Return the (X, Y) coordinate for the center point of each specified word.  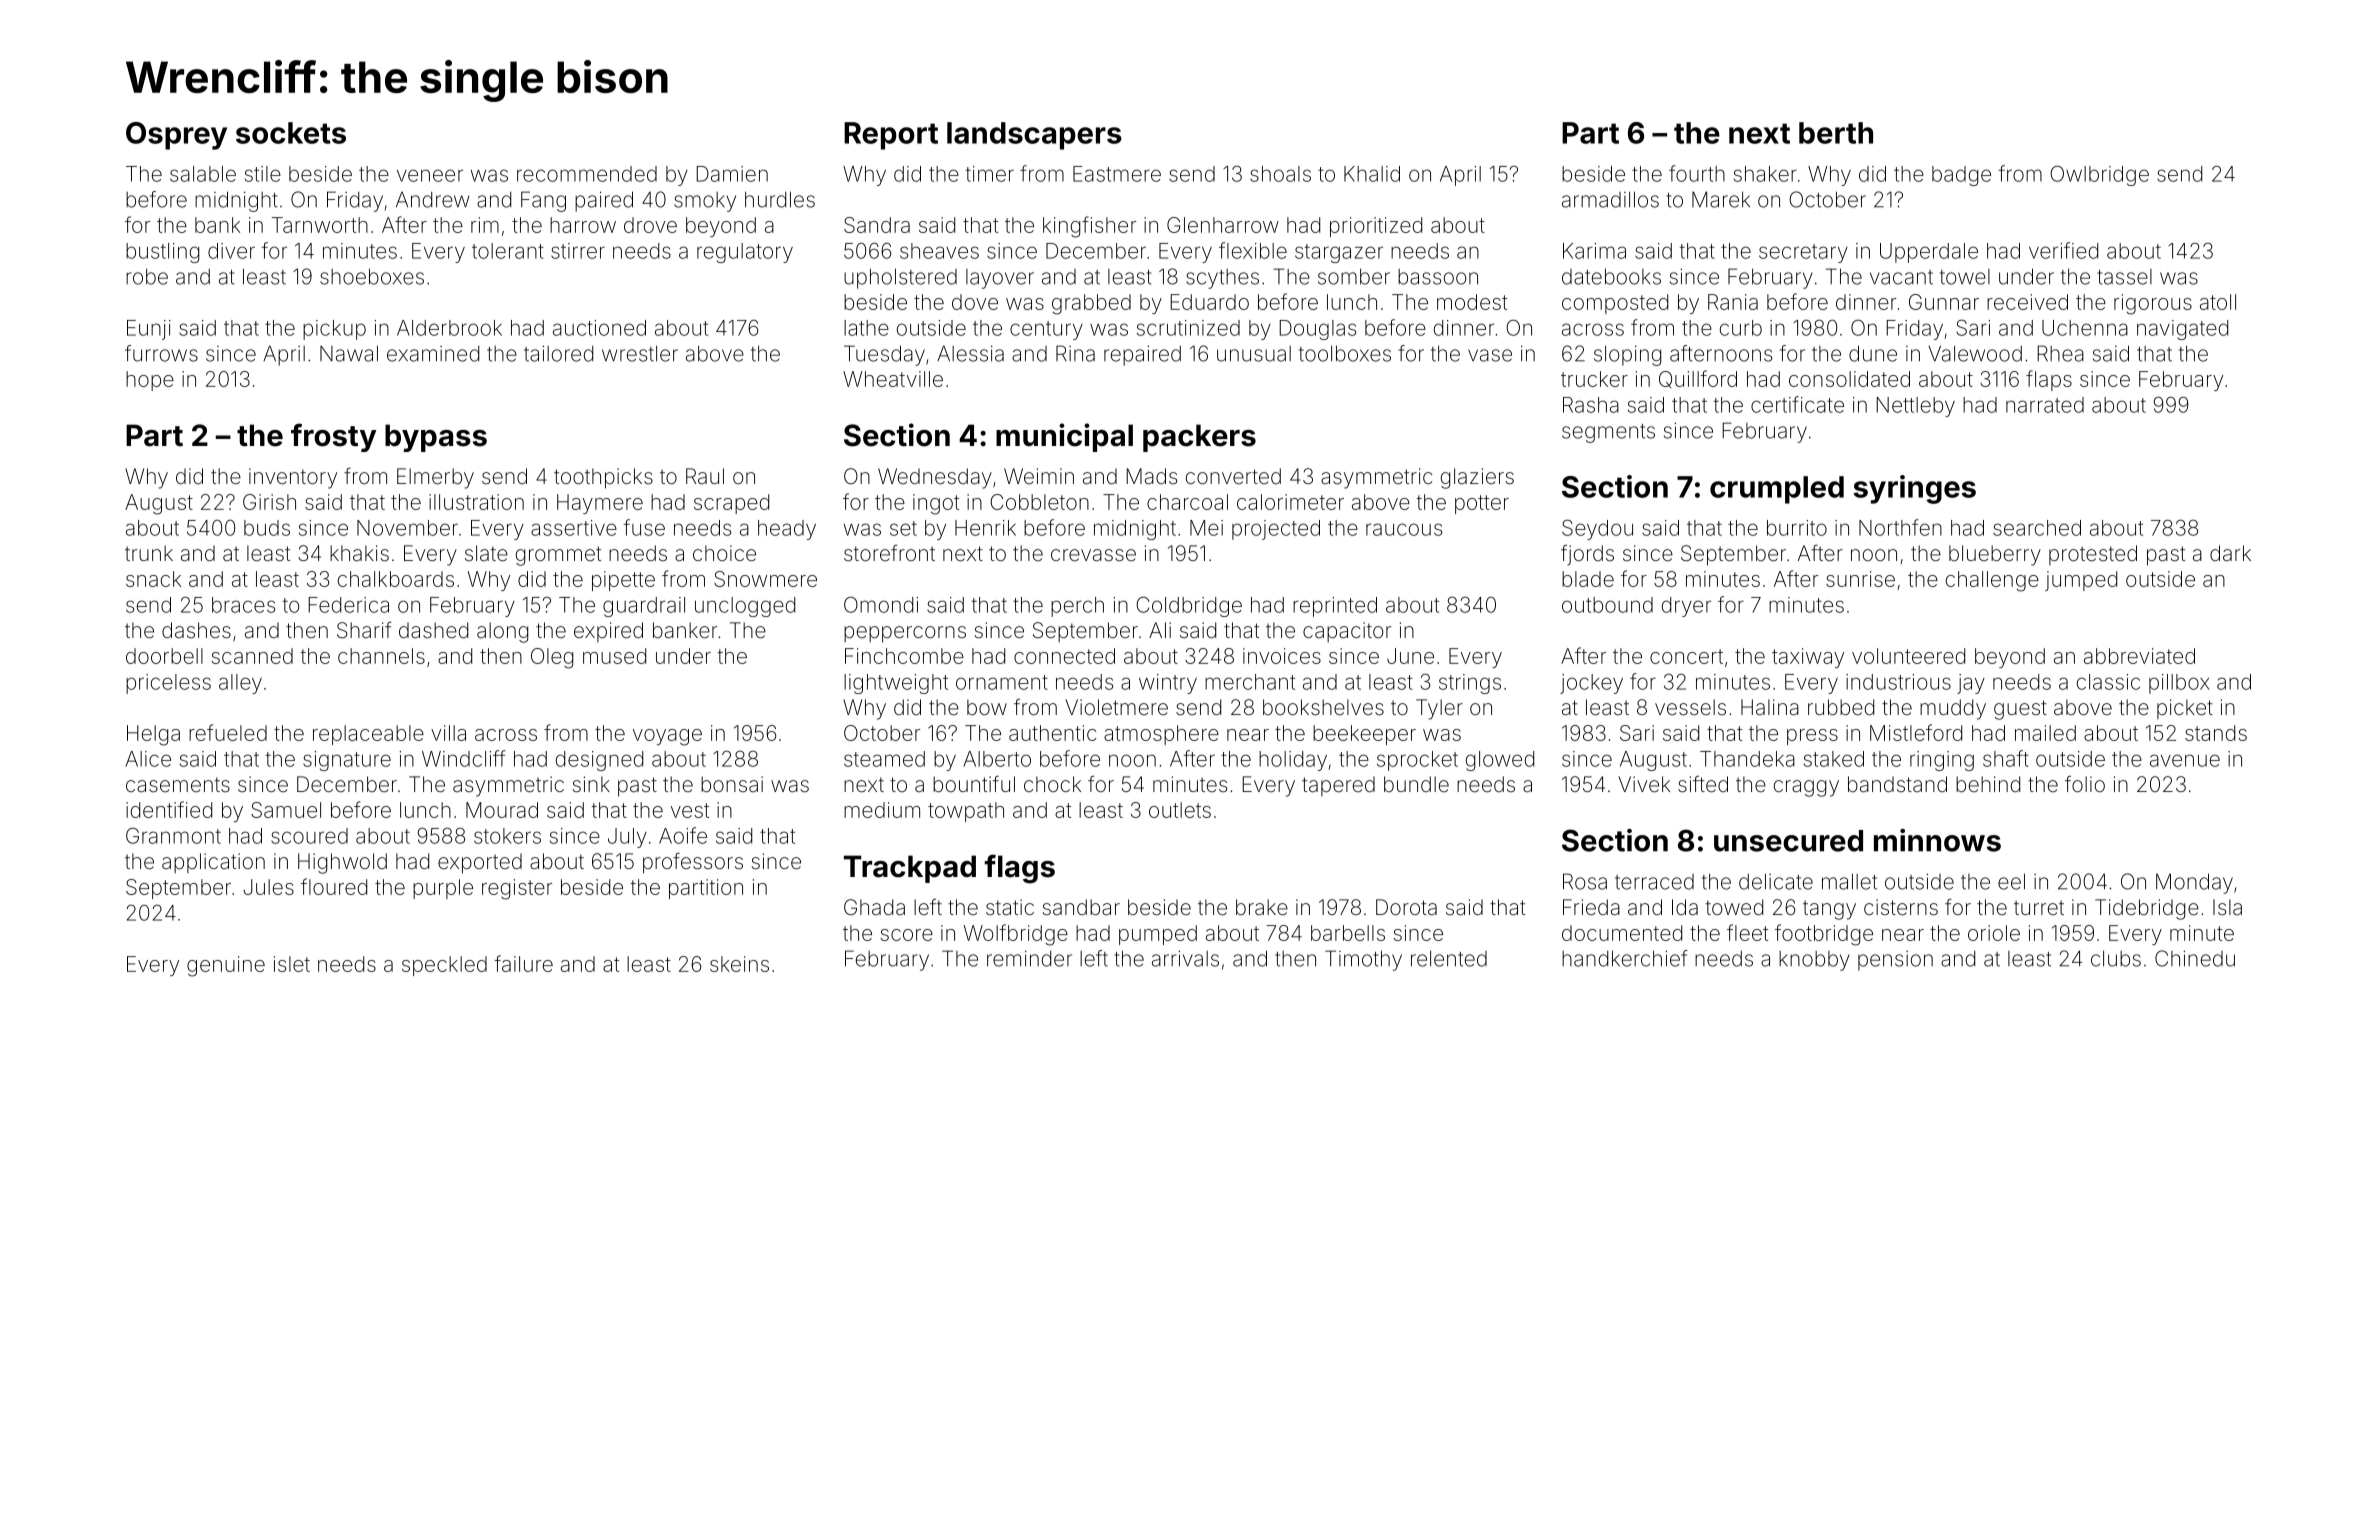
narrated (2045, 405)
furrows (161, 353)
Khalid (1372, 174)
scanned (252, 656)
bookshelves (1323, 707)
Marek (1721, 199)
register (517, 889)
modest (1472, 302)
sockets (291, 133)
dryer (1686, 607)
